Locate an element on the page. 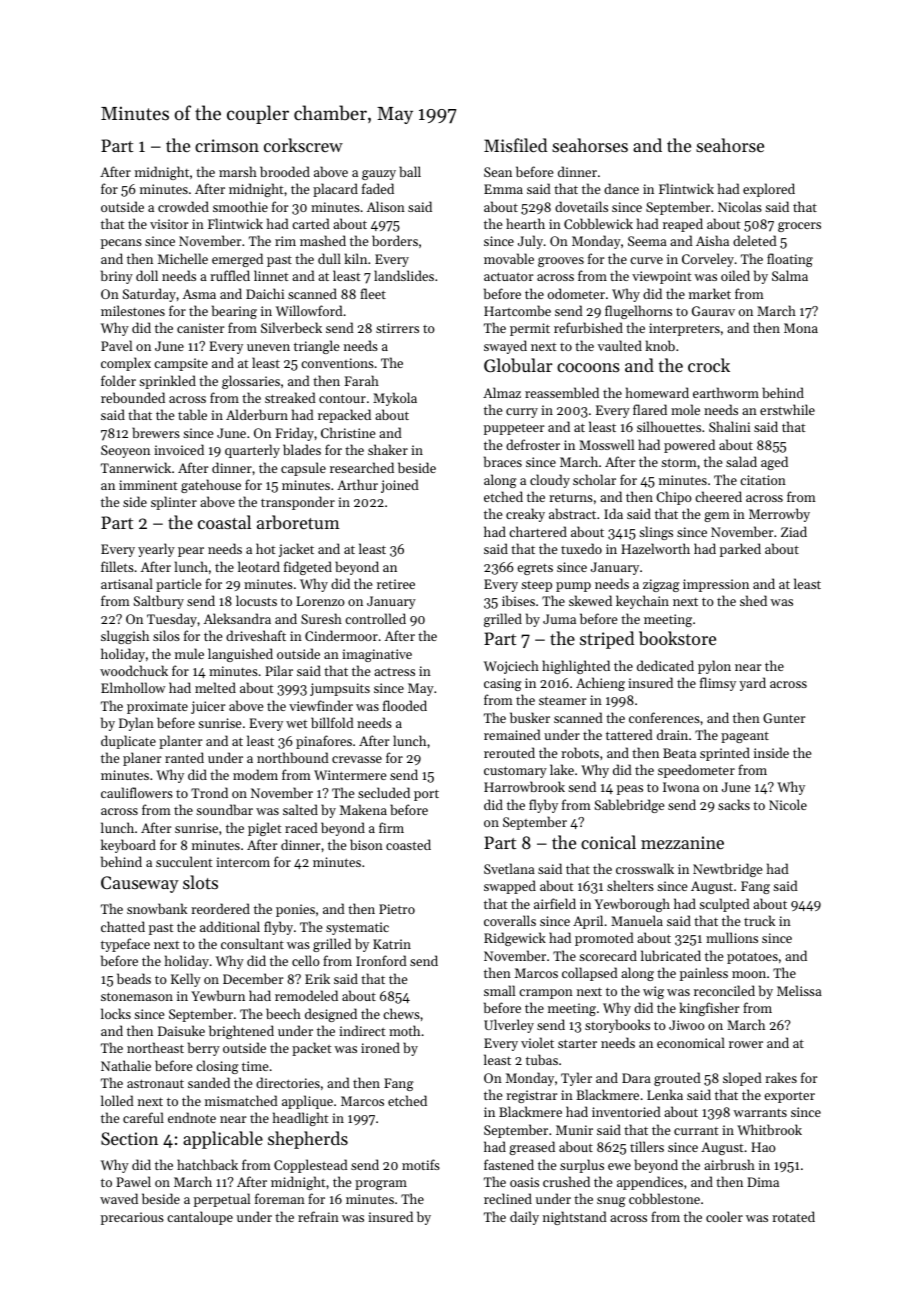 This page has width=924, height=1308. Newtbridge is located at coordinates (727, 870).
